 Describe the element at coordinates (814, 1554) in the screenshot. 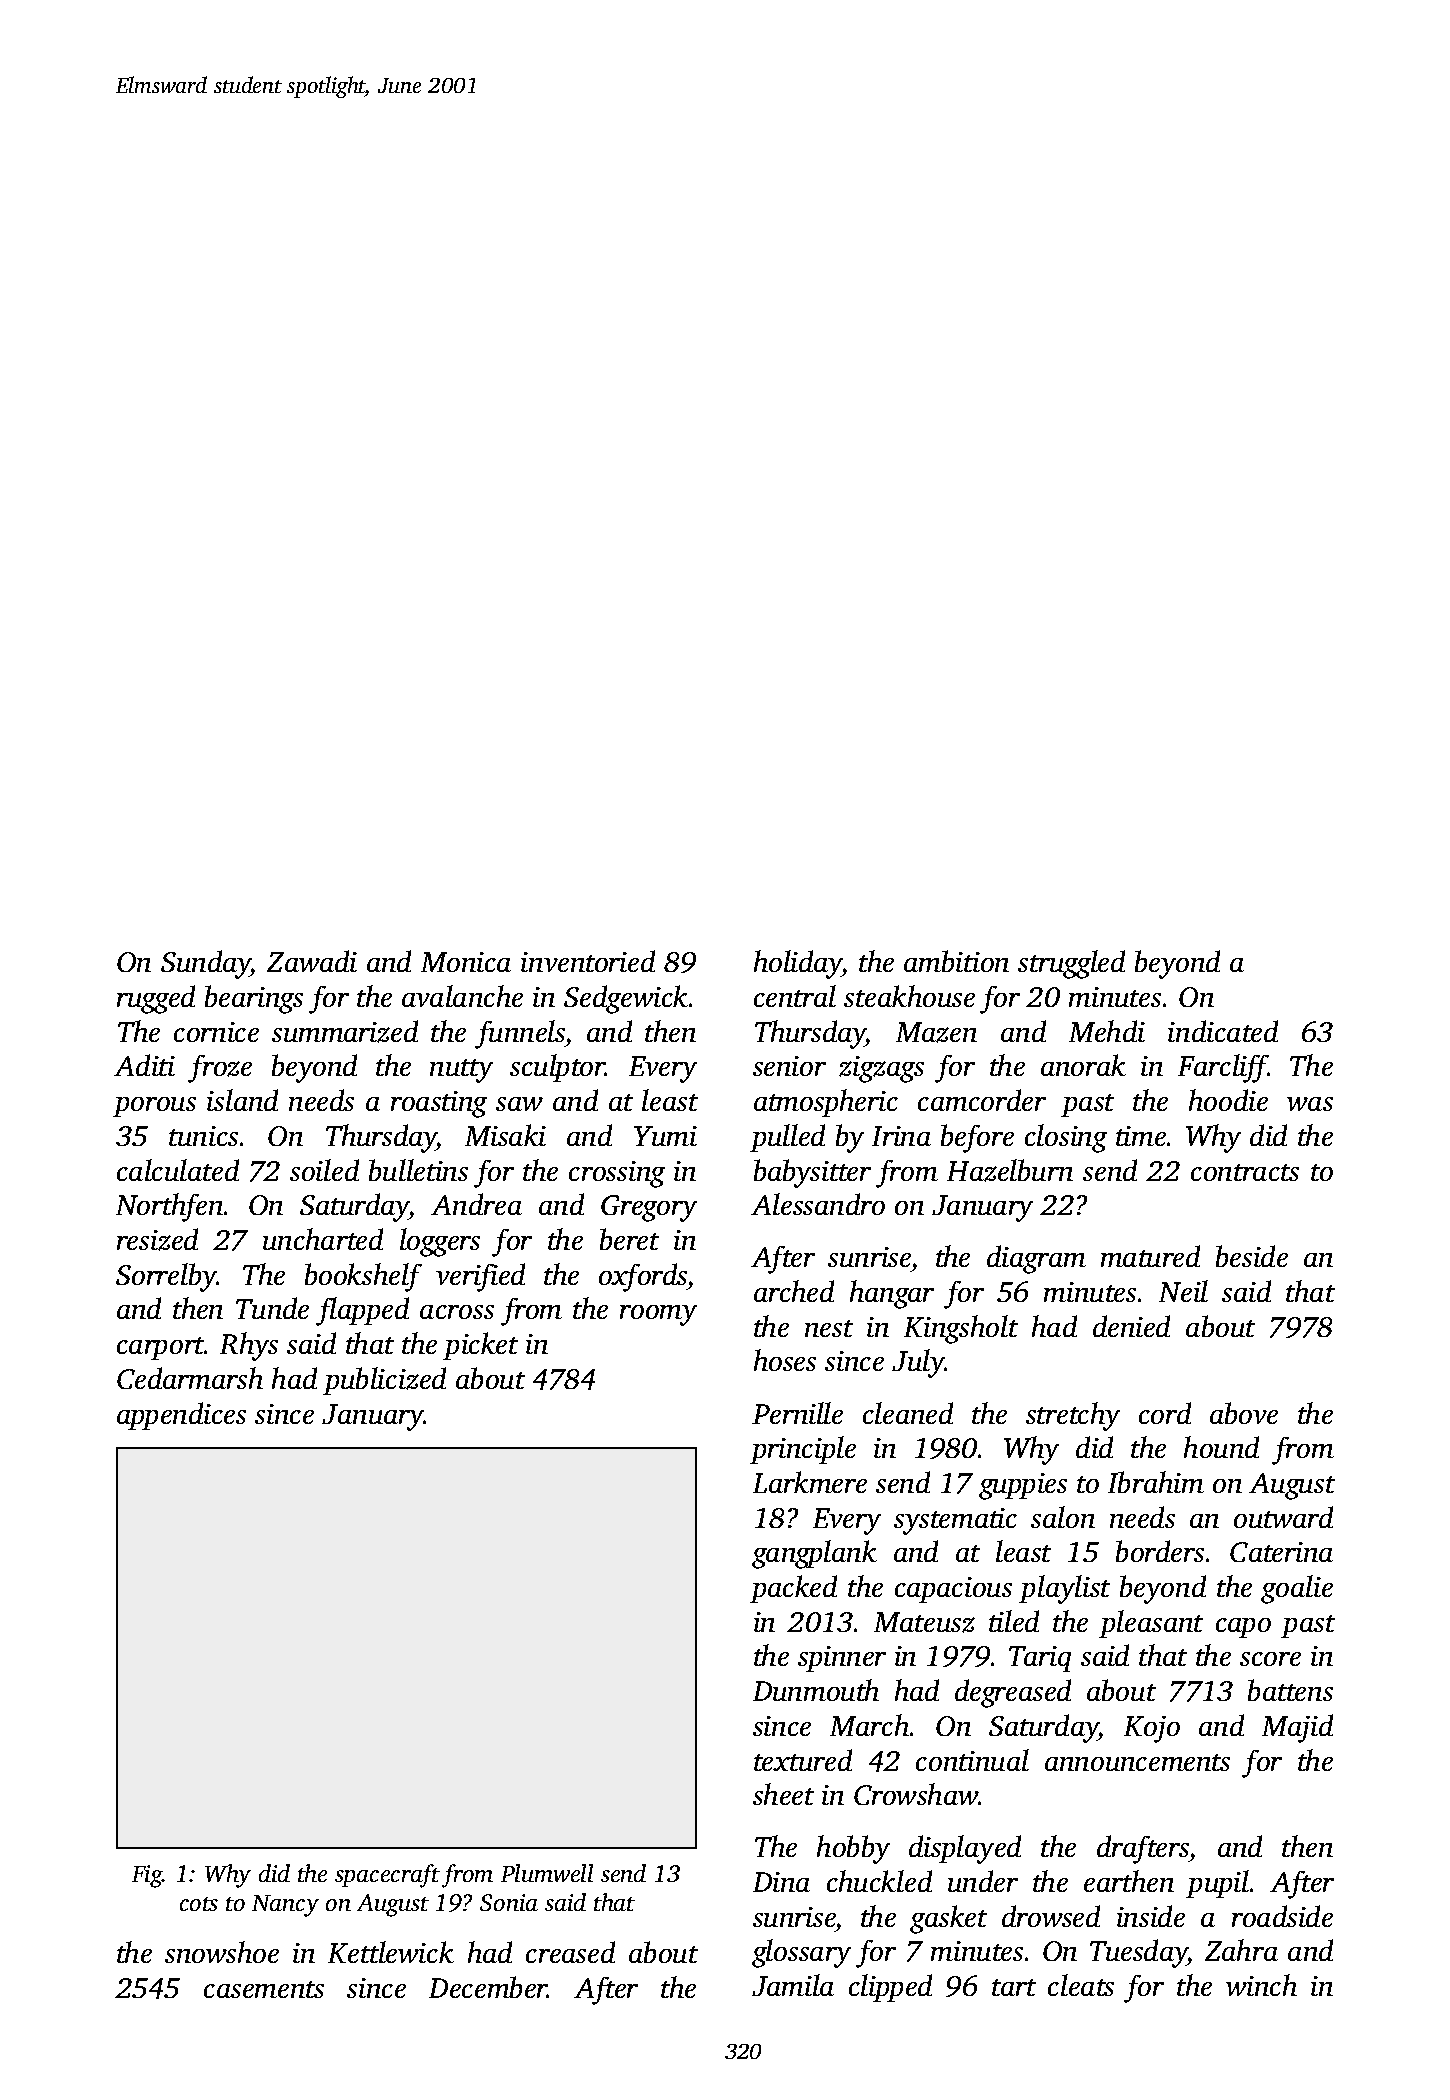

I see `gangplank` at that location.
